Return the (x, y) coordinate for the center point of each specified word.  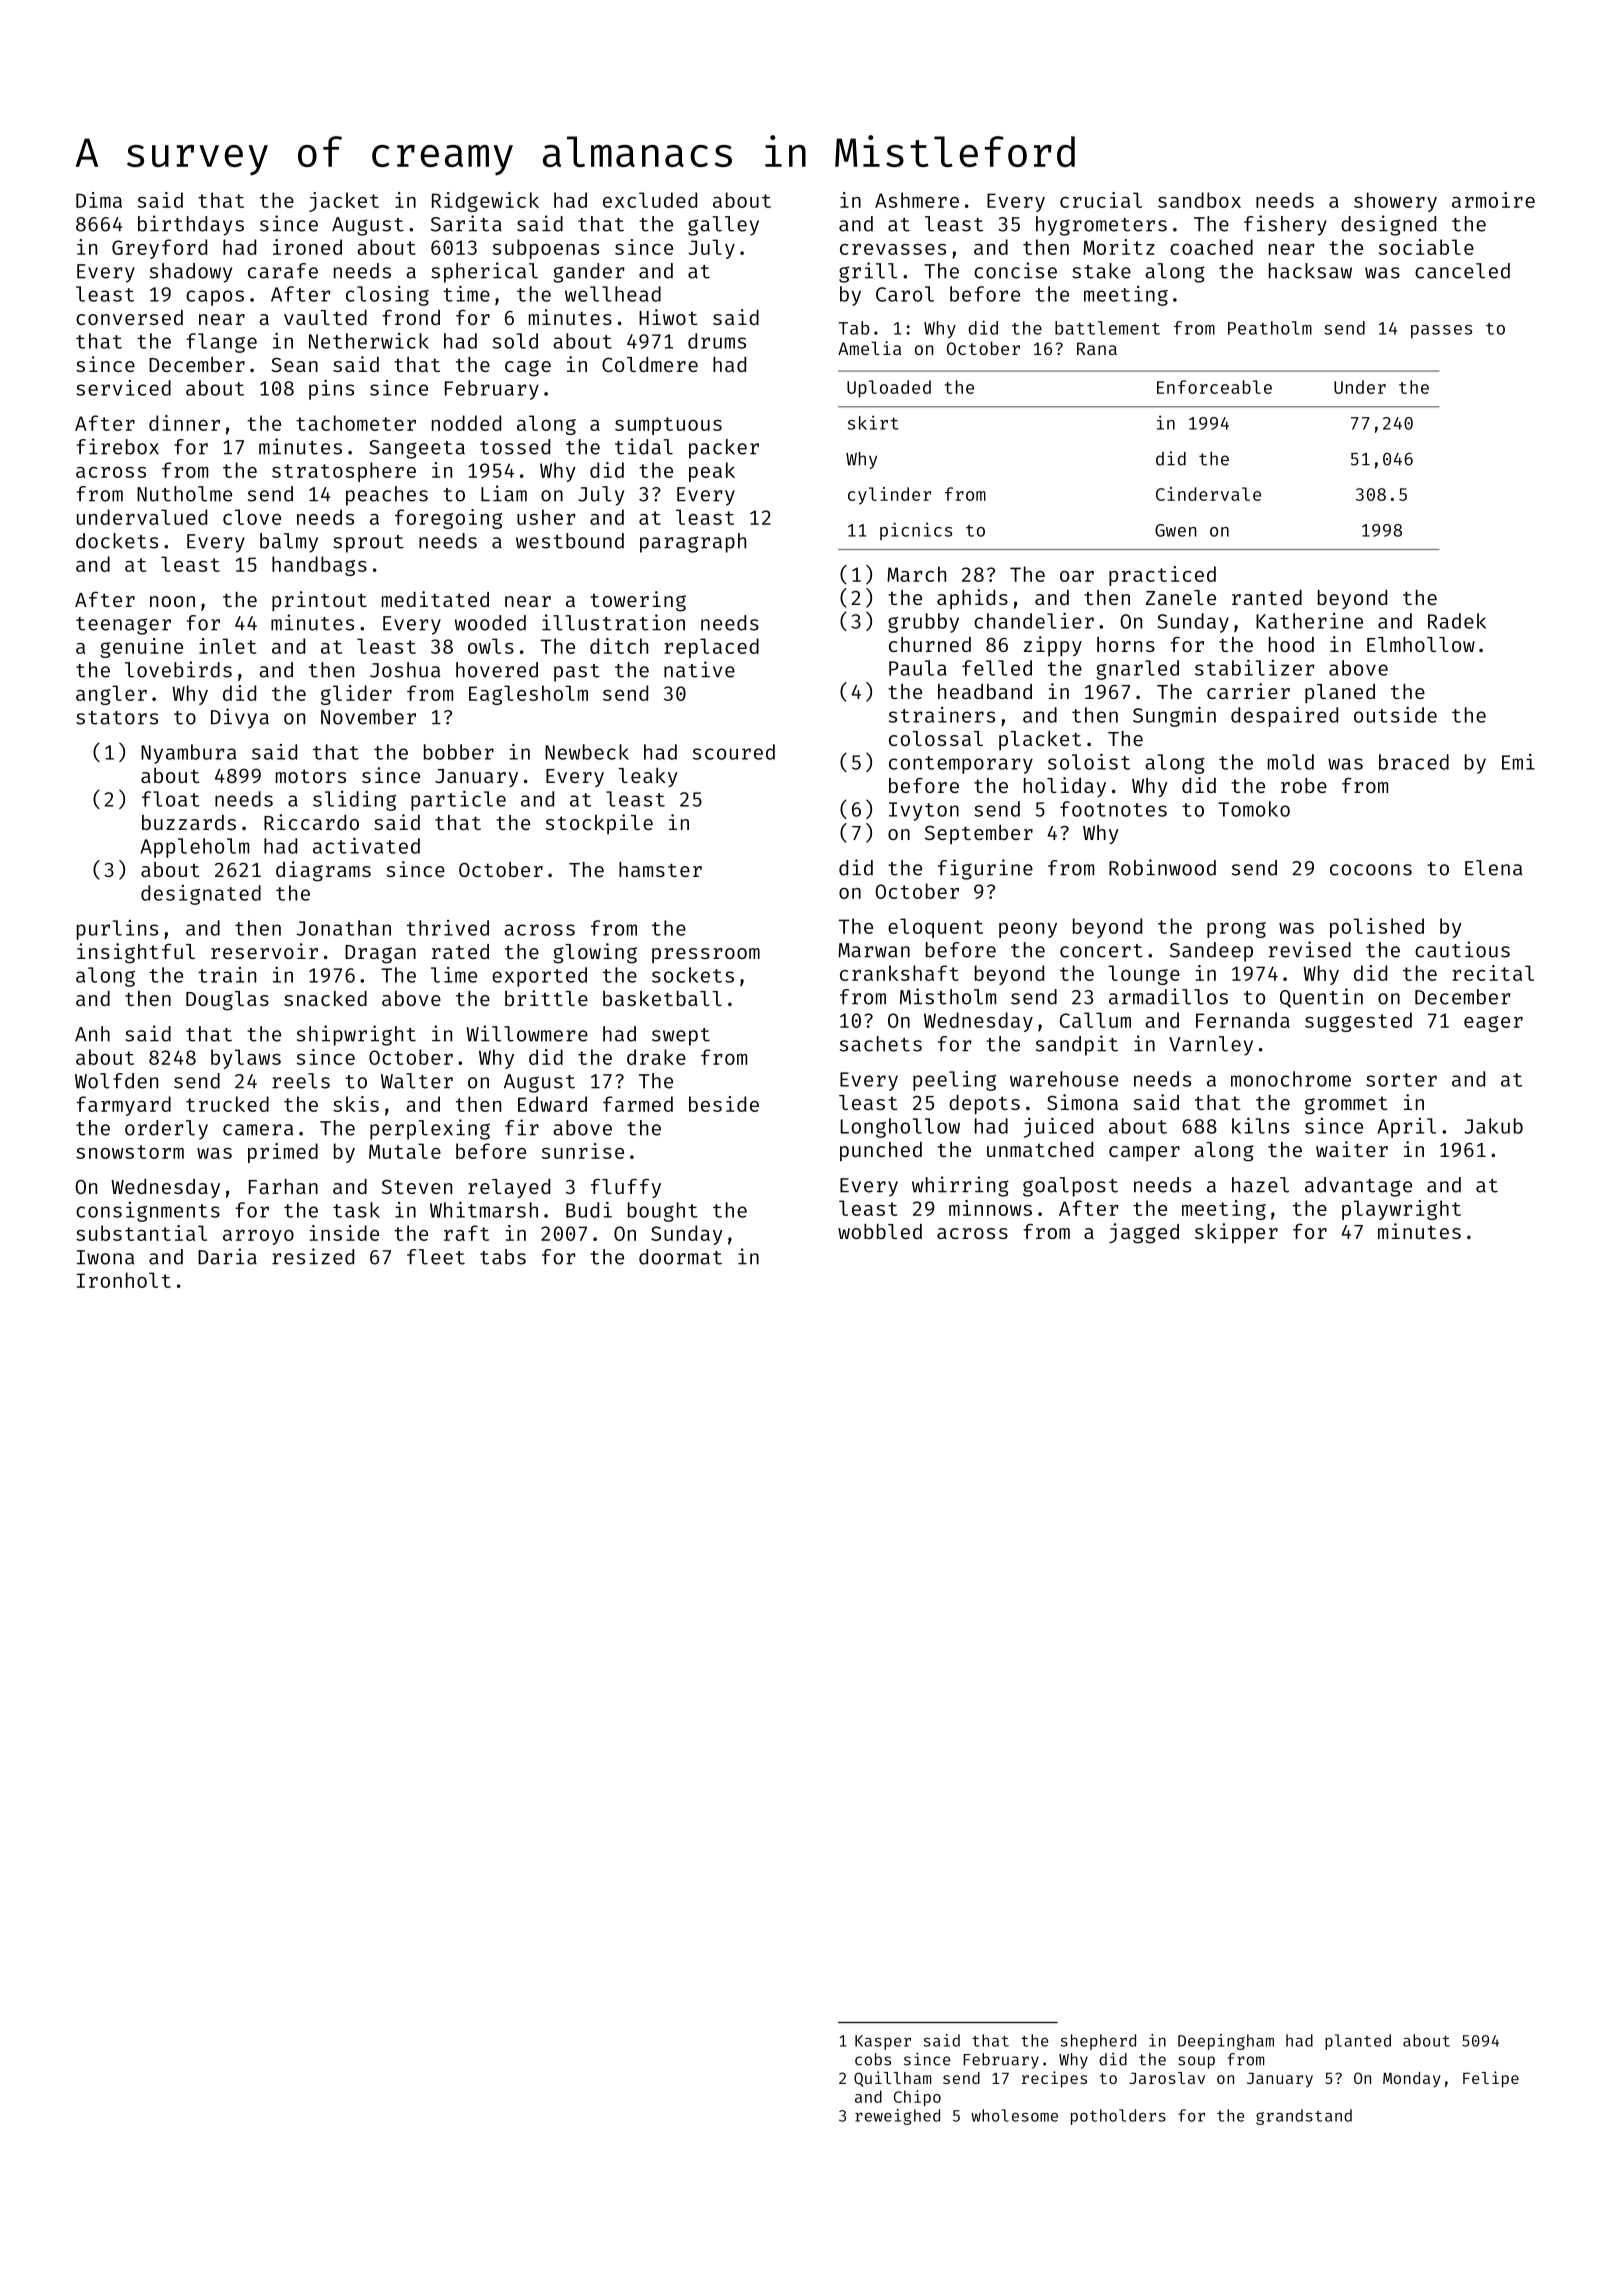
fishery (1285, 225)
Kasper (883, 2042)
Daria (227, 1256)
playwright (1401, 1210)
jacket (344, 202)
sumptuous (668, 426)
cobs (873, 2059)
